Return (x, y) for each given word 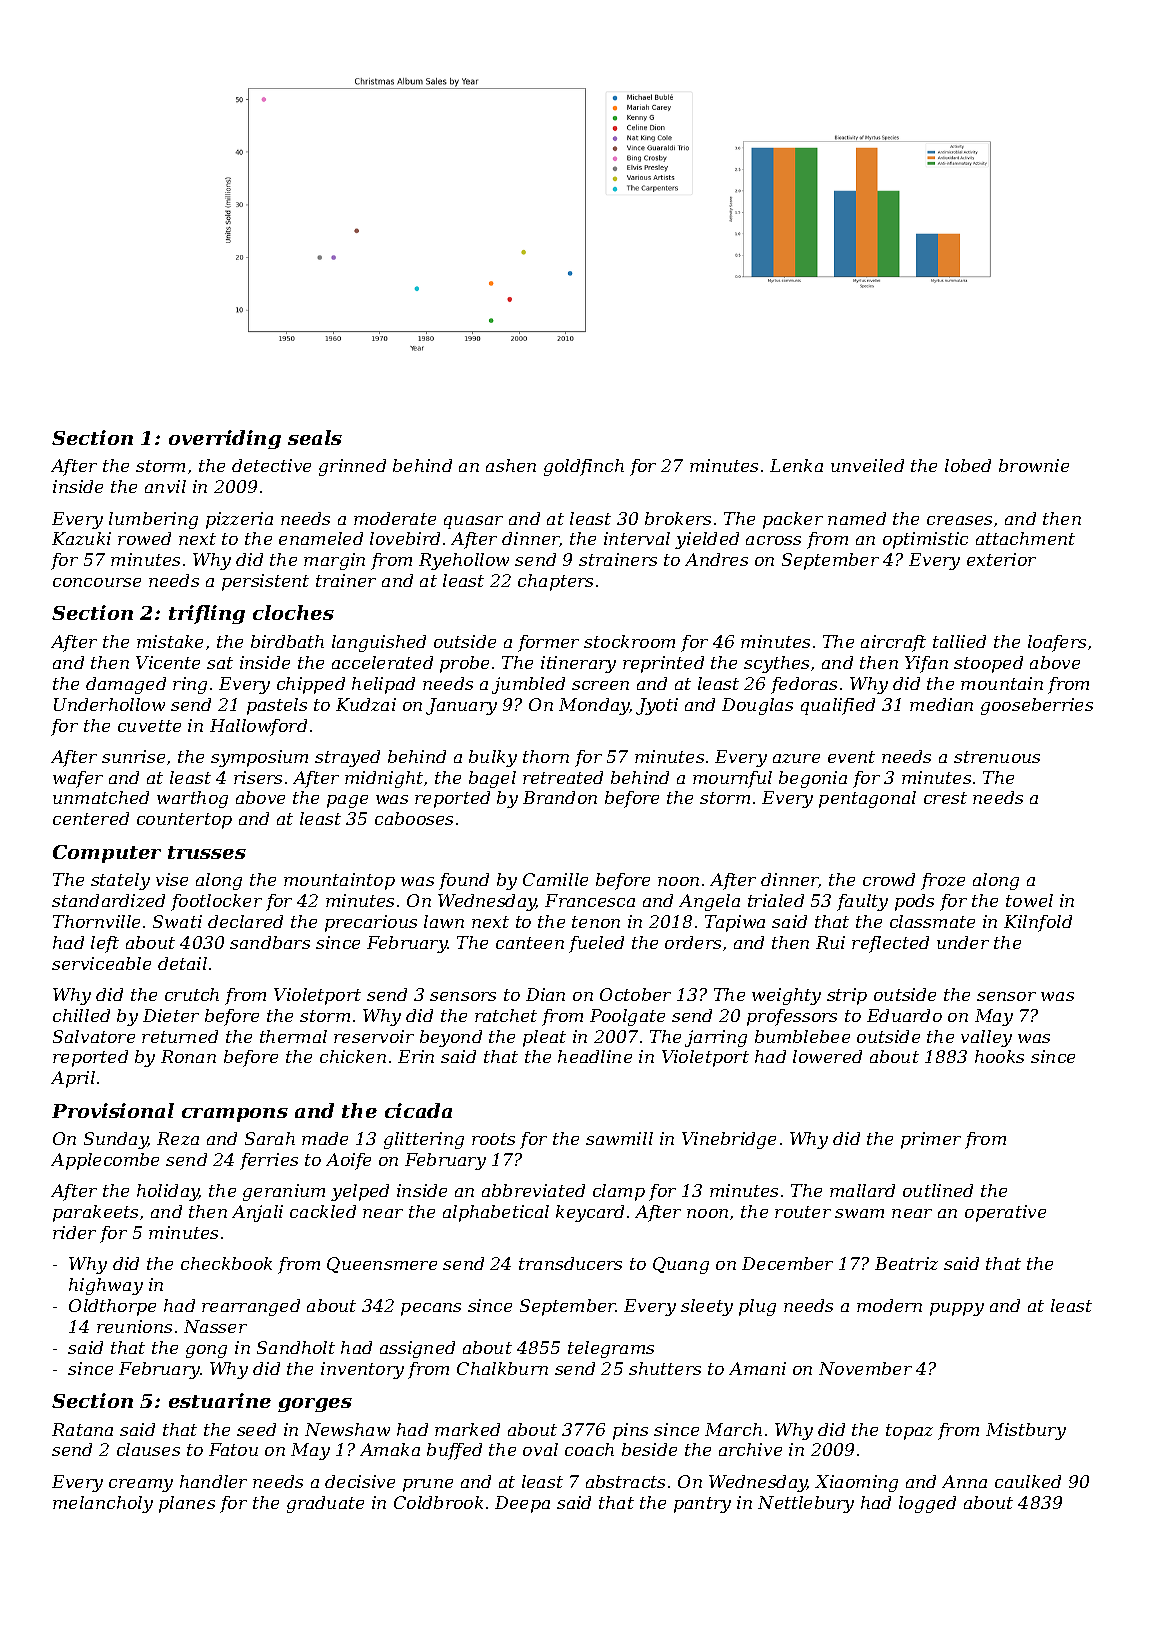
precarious (371, 923)
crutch (192, 994)
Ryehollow (464, 561)
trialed (776, 900)
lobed (968, 465)
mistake (170, 641)
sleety (707, 1307)
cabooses (414, 818)
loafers (1057, 643)
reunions (134, 1326)
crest (945, 798)
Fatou (233, 1449)
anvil (165, 486)
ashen (511, 465)
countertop (184, 821)
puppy (957, 1309)
